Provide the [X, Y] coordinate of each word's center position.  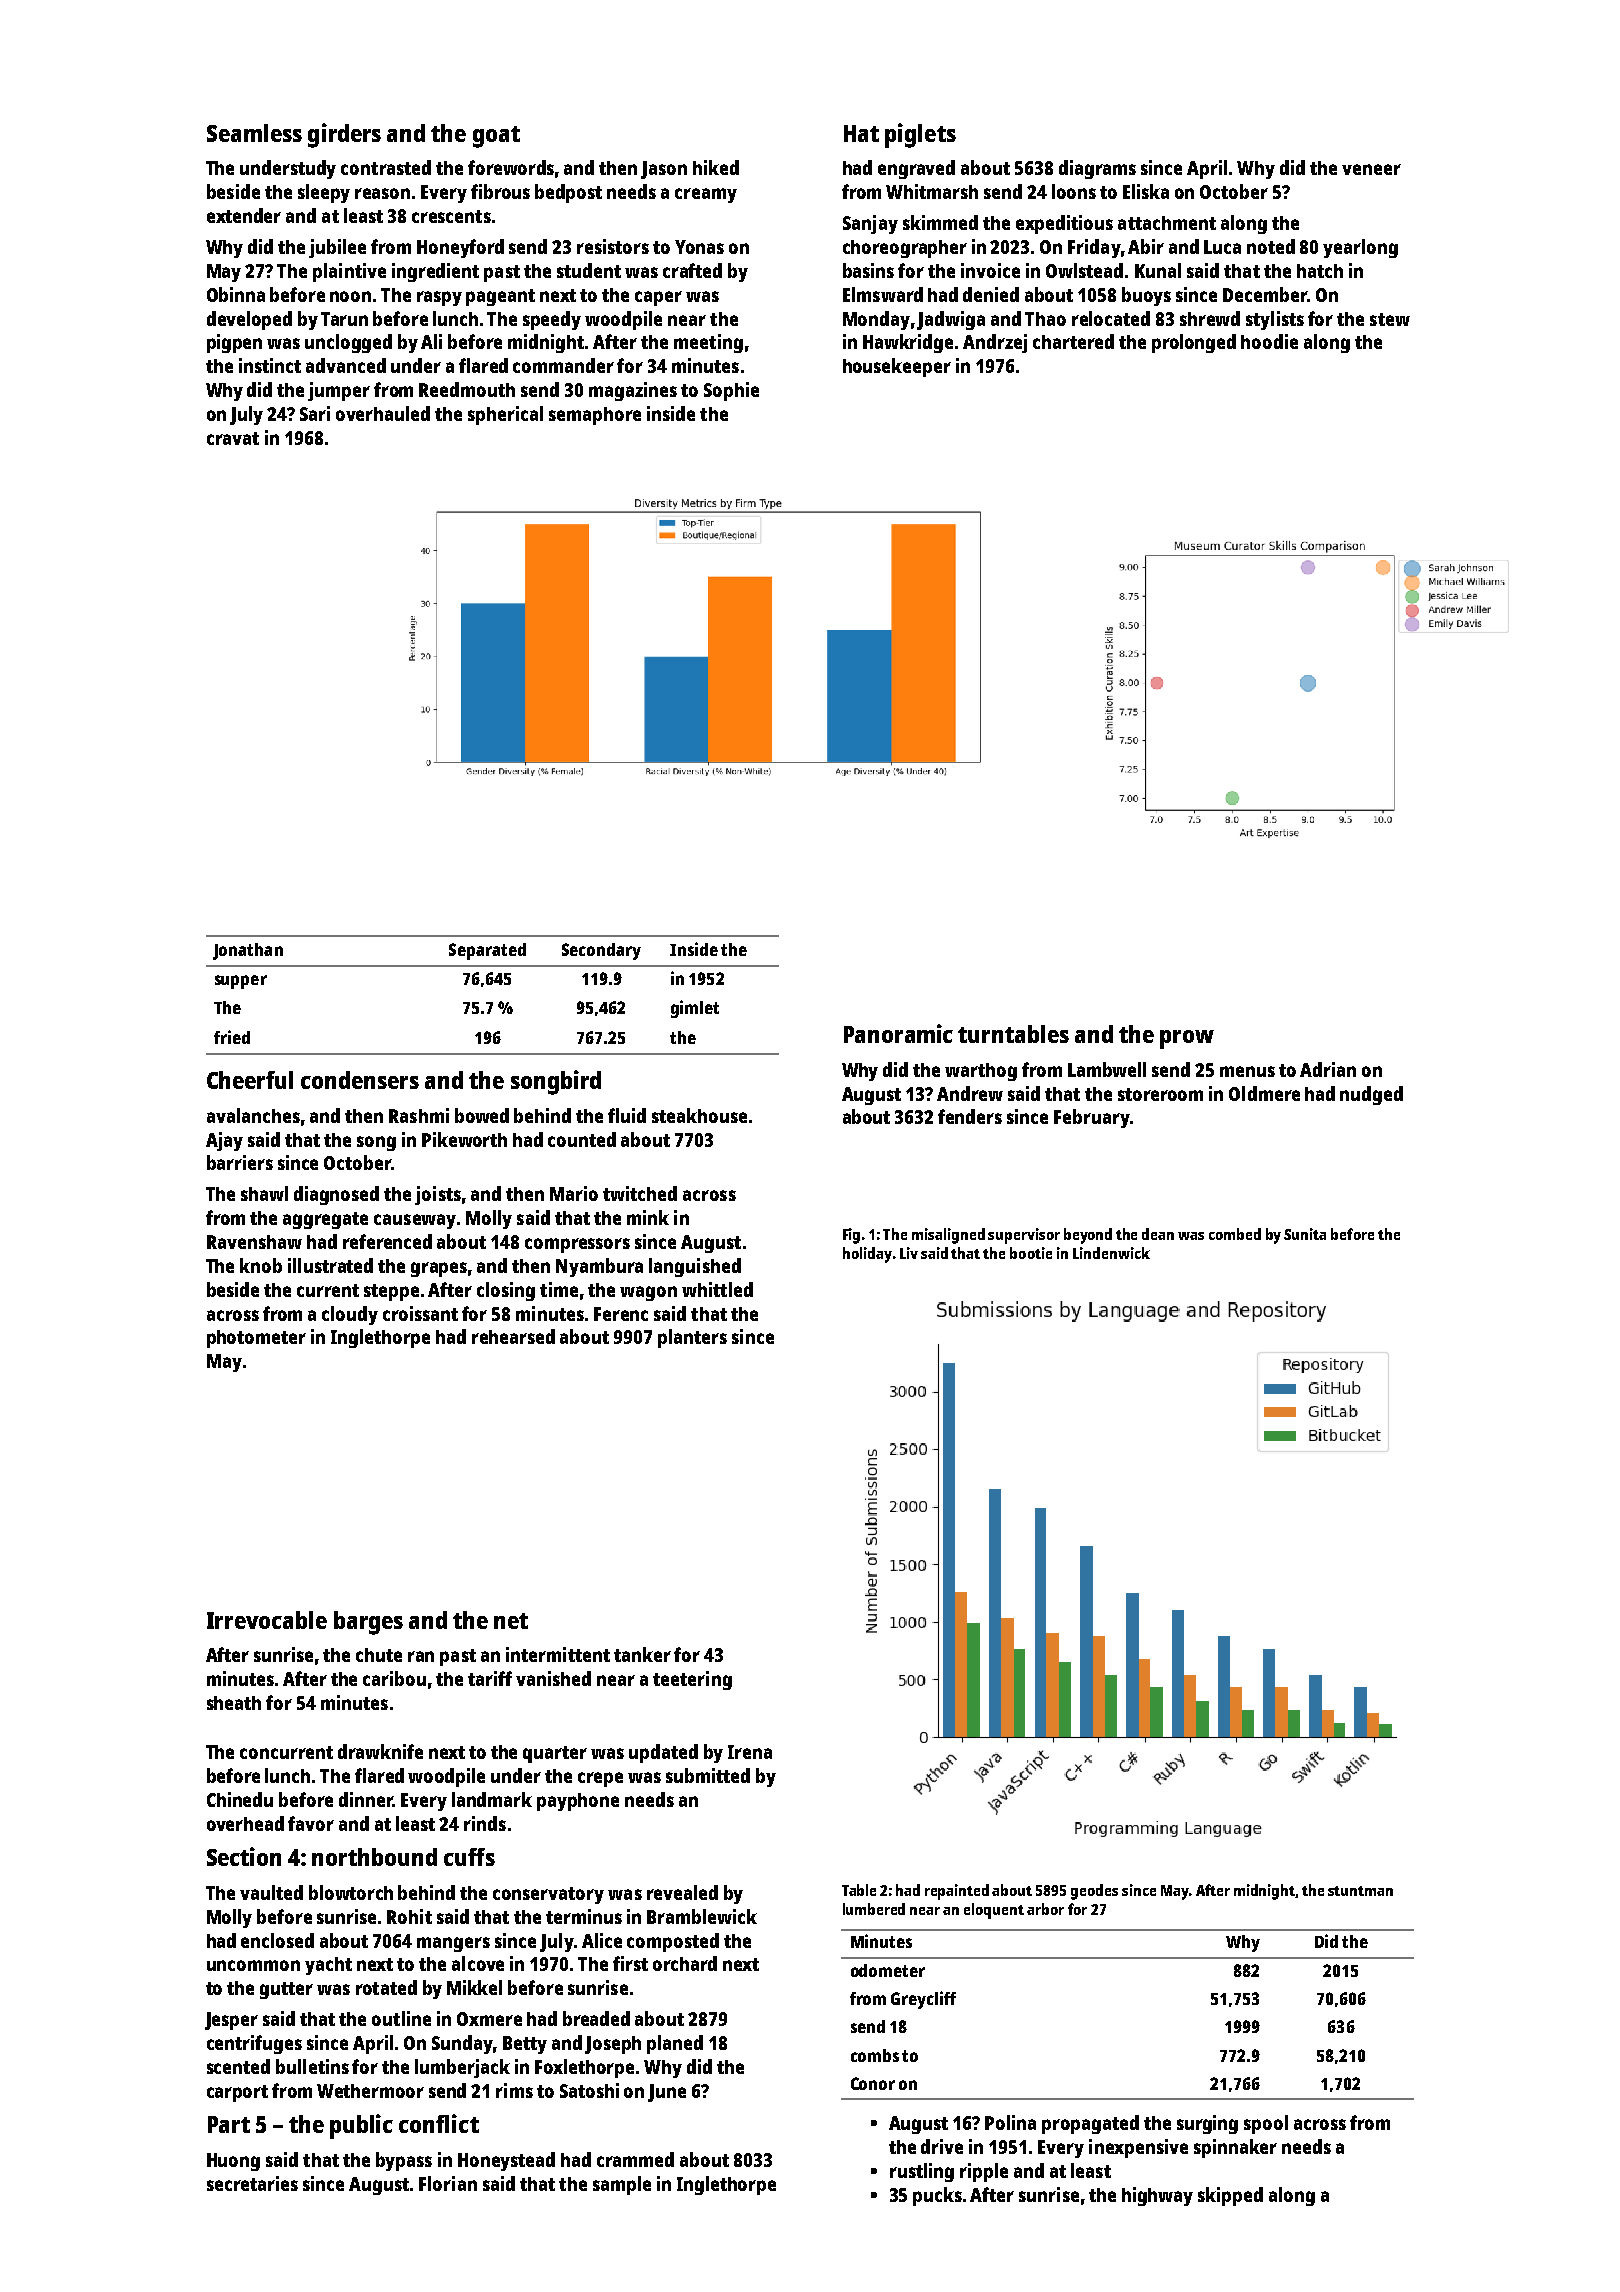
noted [1271, 246]
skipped [1230, 2196]
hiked [716, 167]
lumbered [874, 1909]
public [361, 2126]
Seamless [254, 133]
